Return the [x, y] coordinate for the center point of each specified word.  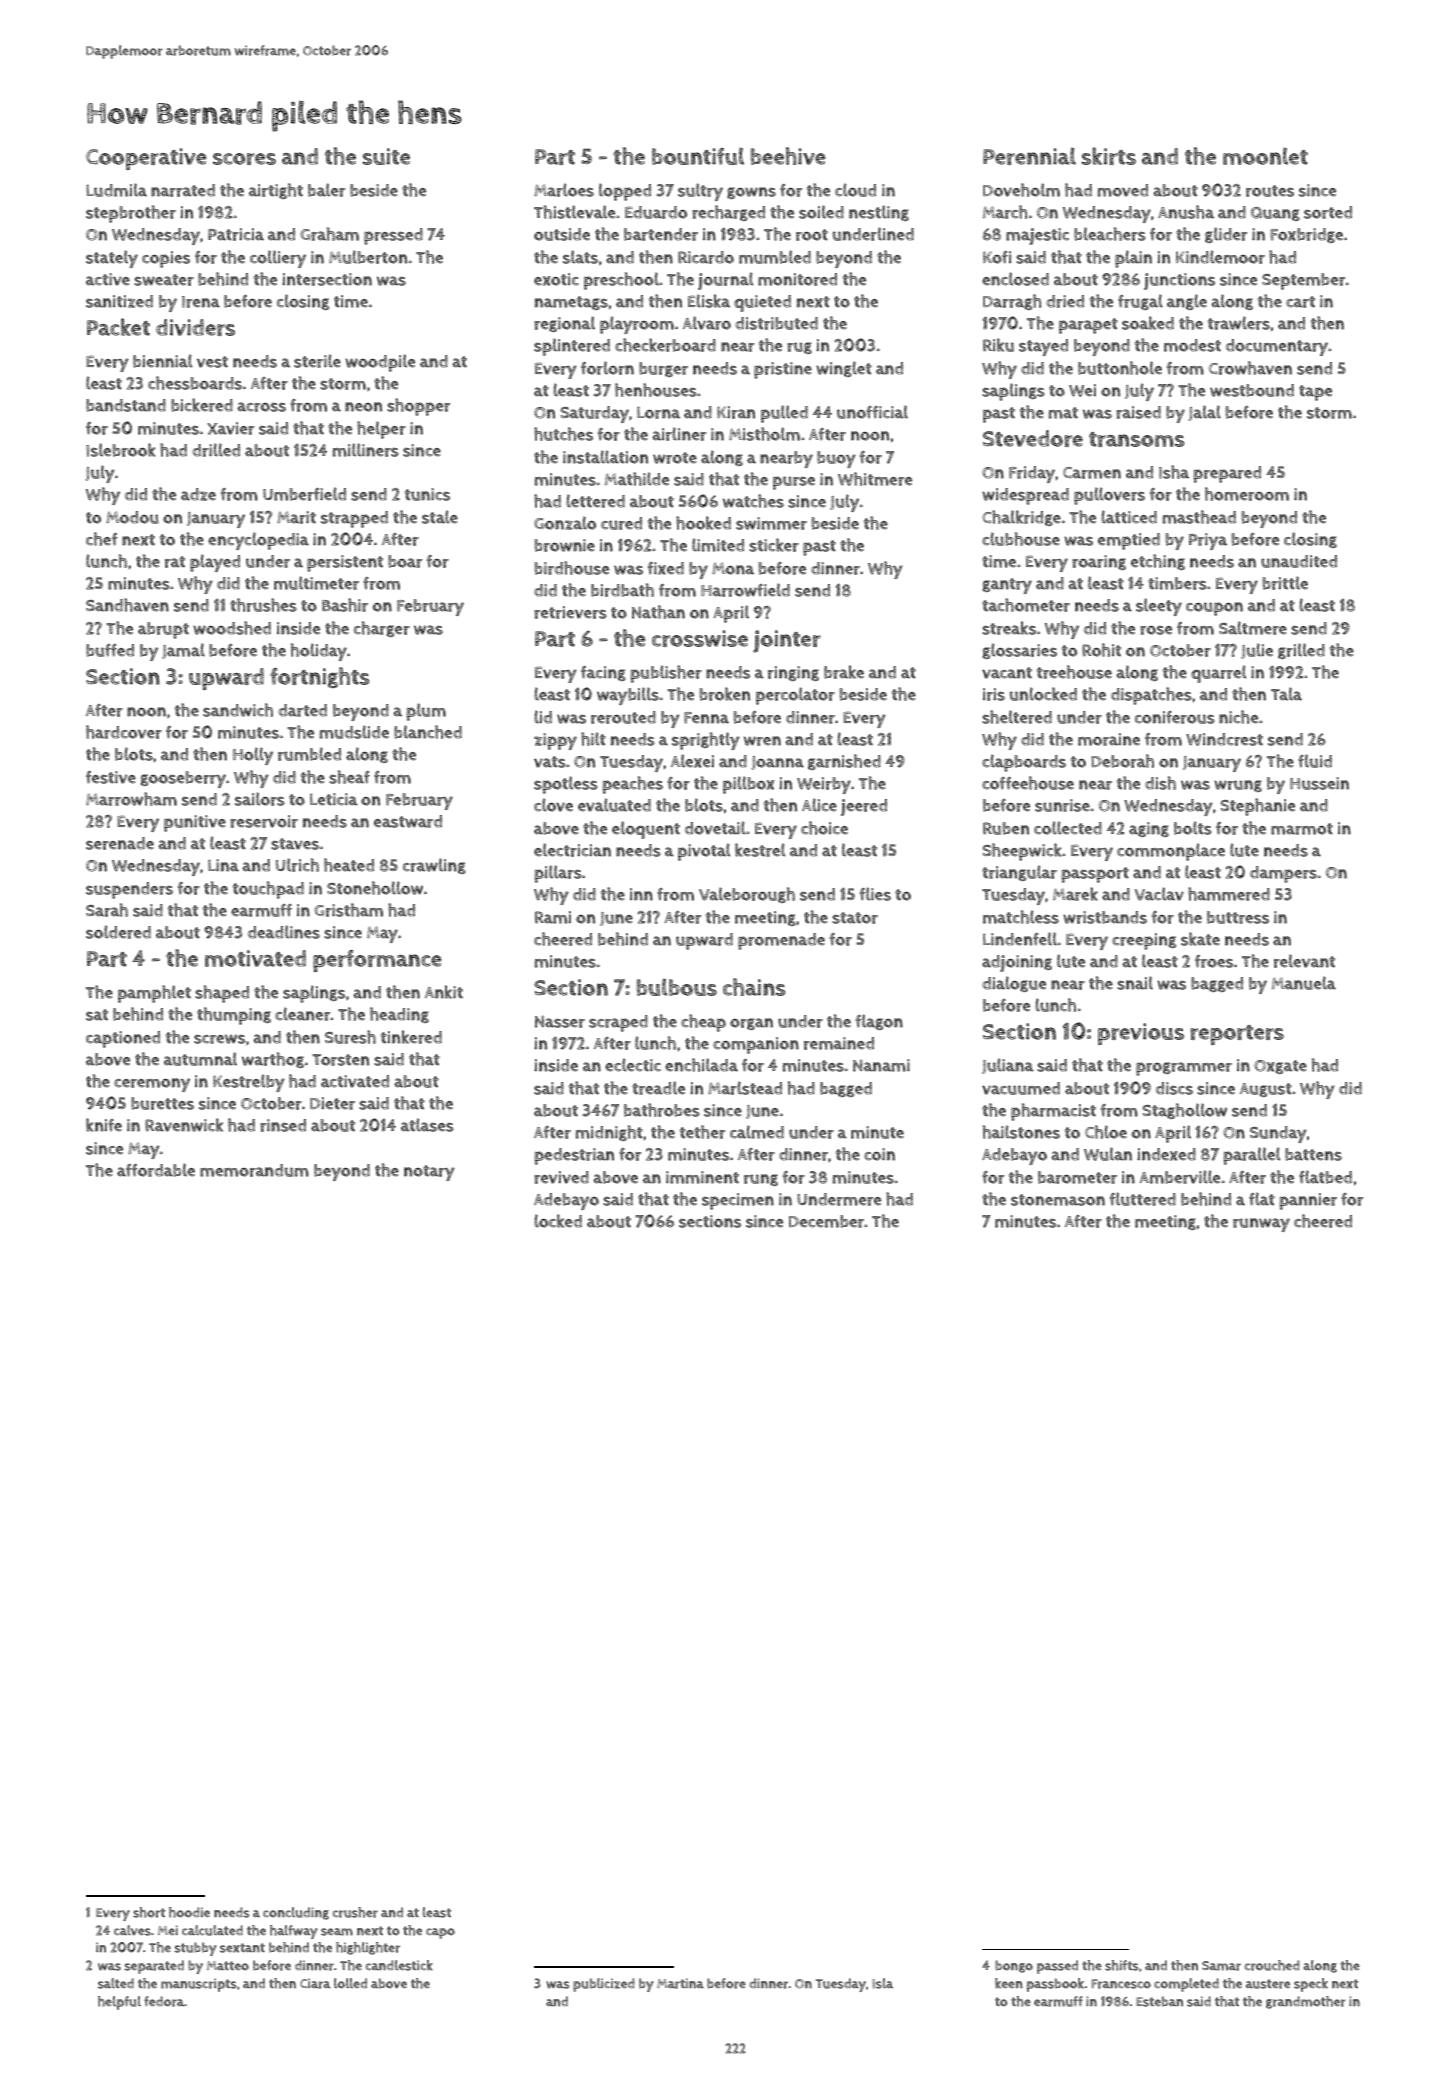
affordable [156, 1170]
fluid [1315, 761]
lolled [350, 1983]
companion [756, 1045]
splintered [572, 347]
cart [1300, 302]
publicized [604, 1985]
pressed [393, 236]
